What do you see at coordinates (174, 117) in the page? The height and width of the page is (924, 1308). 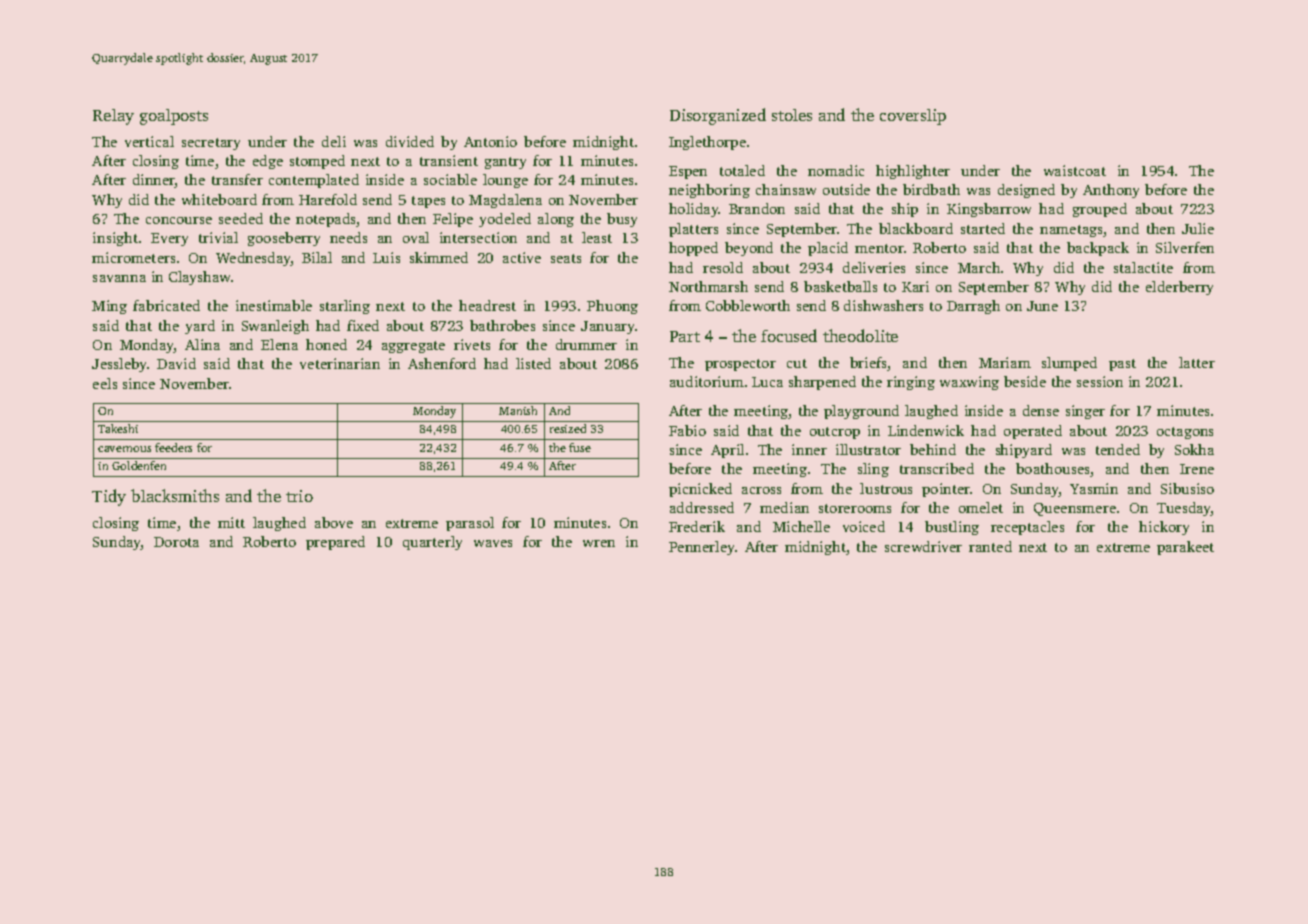 I see `goalposts` at bounding box center [174, 117].
